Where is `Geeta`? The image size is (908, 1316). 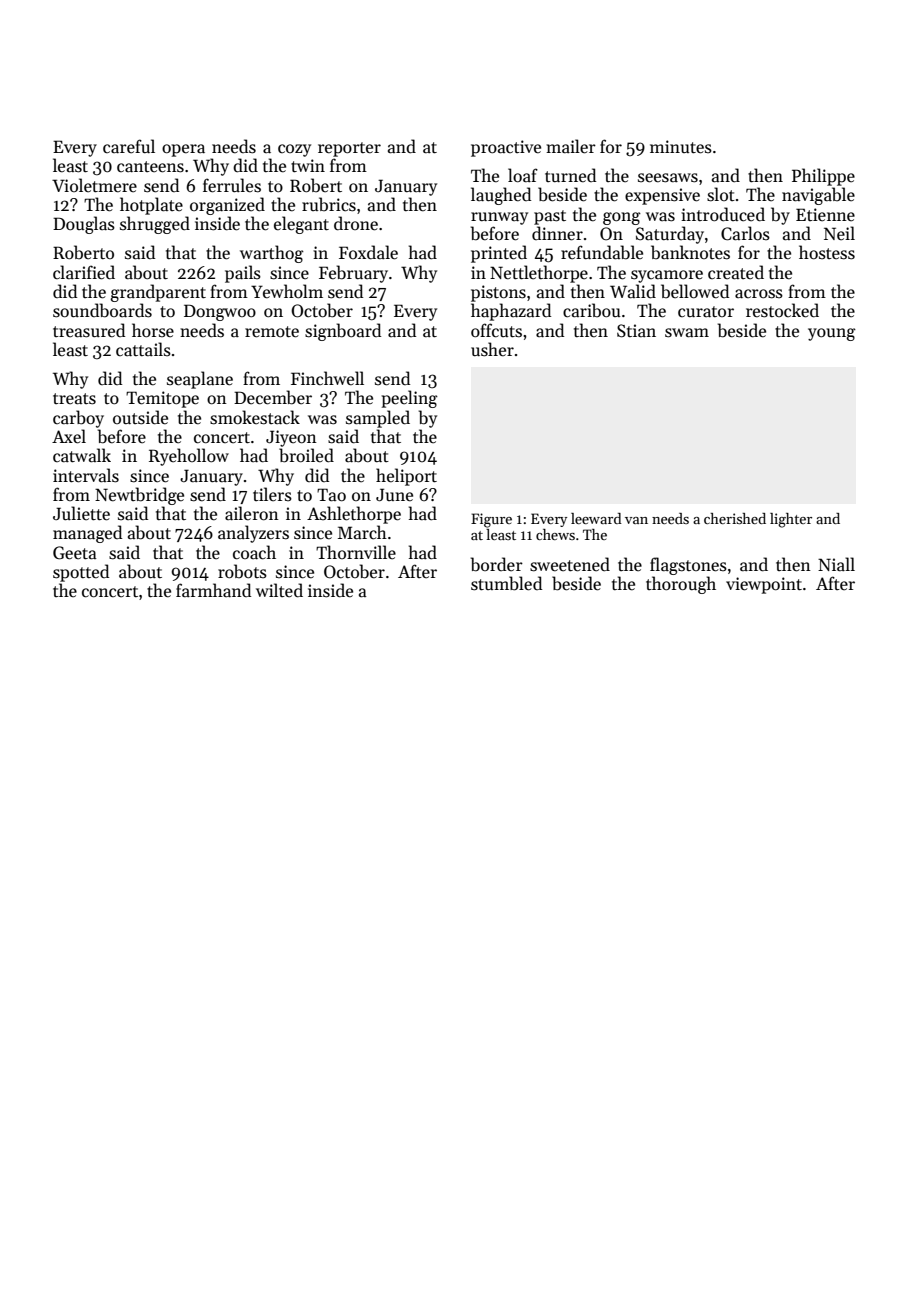
Geeta is located at coordinates (75, 553).
